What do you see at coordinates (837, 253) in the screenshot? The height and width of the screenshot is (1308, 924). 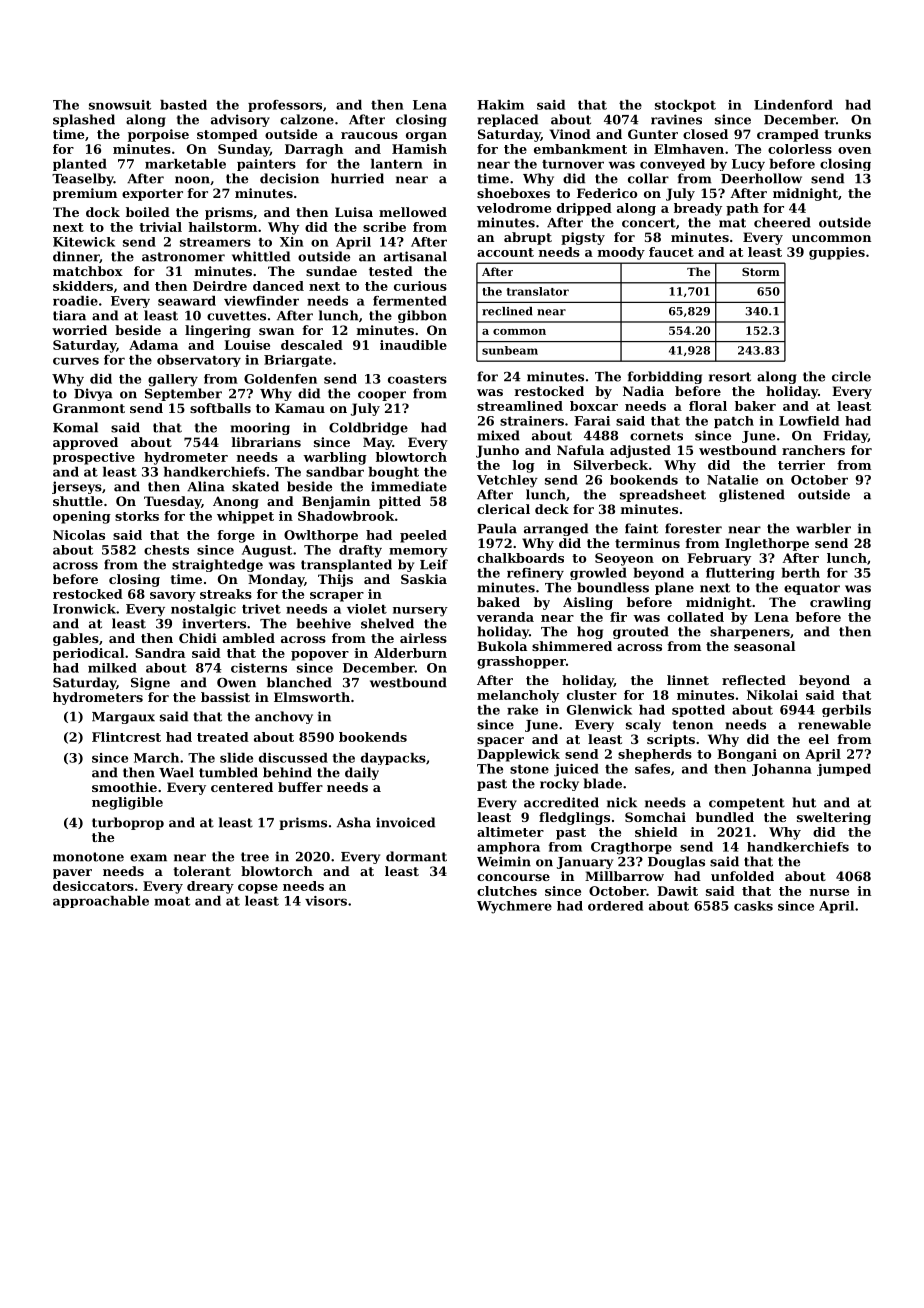 I see `guppies` at bounding box center [837, 253].
